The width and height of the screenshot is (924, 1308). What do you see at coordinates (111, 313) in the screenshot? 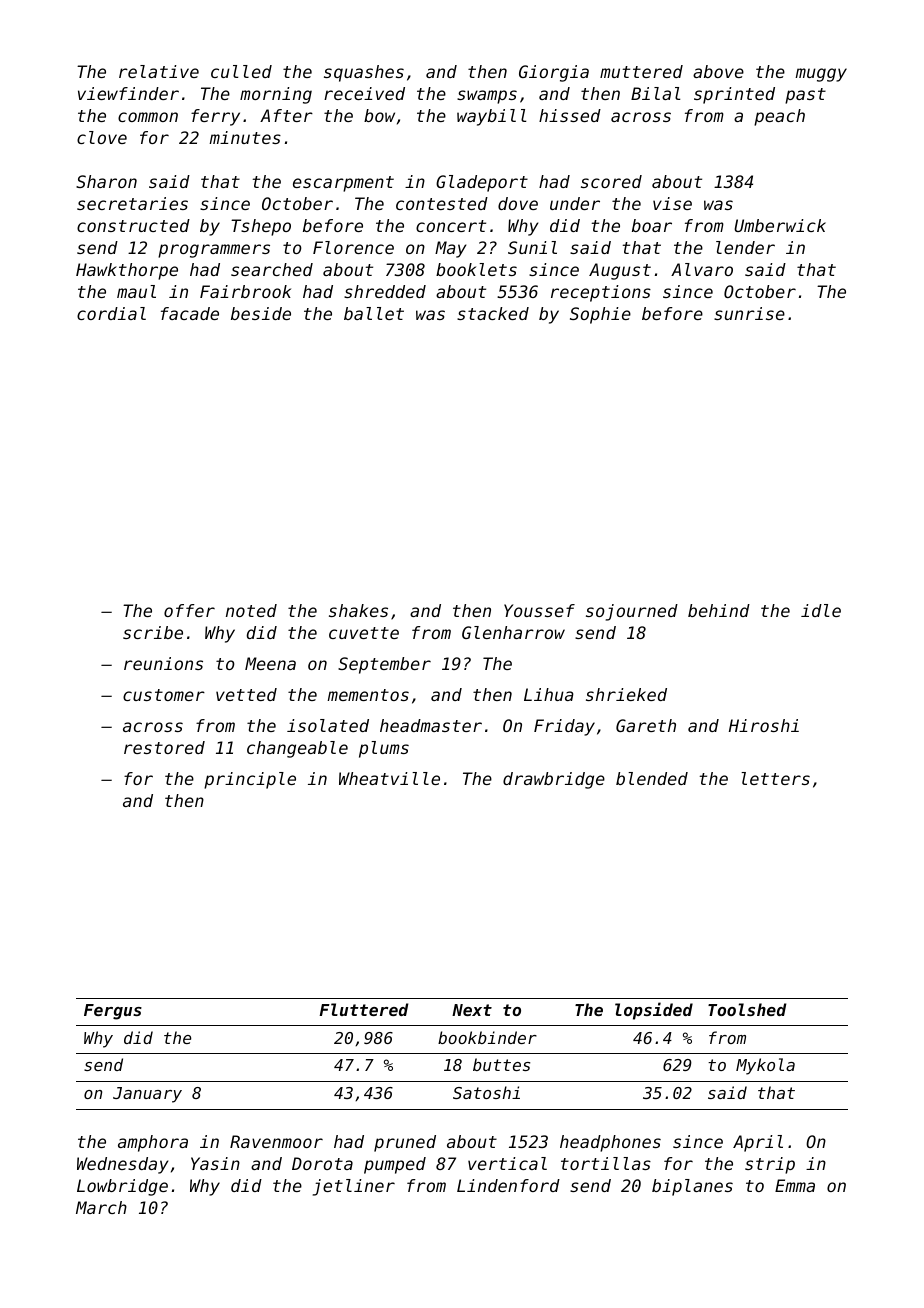
I see `cordial` at bounding box center [111, 313].
